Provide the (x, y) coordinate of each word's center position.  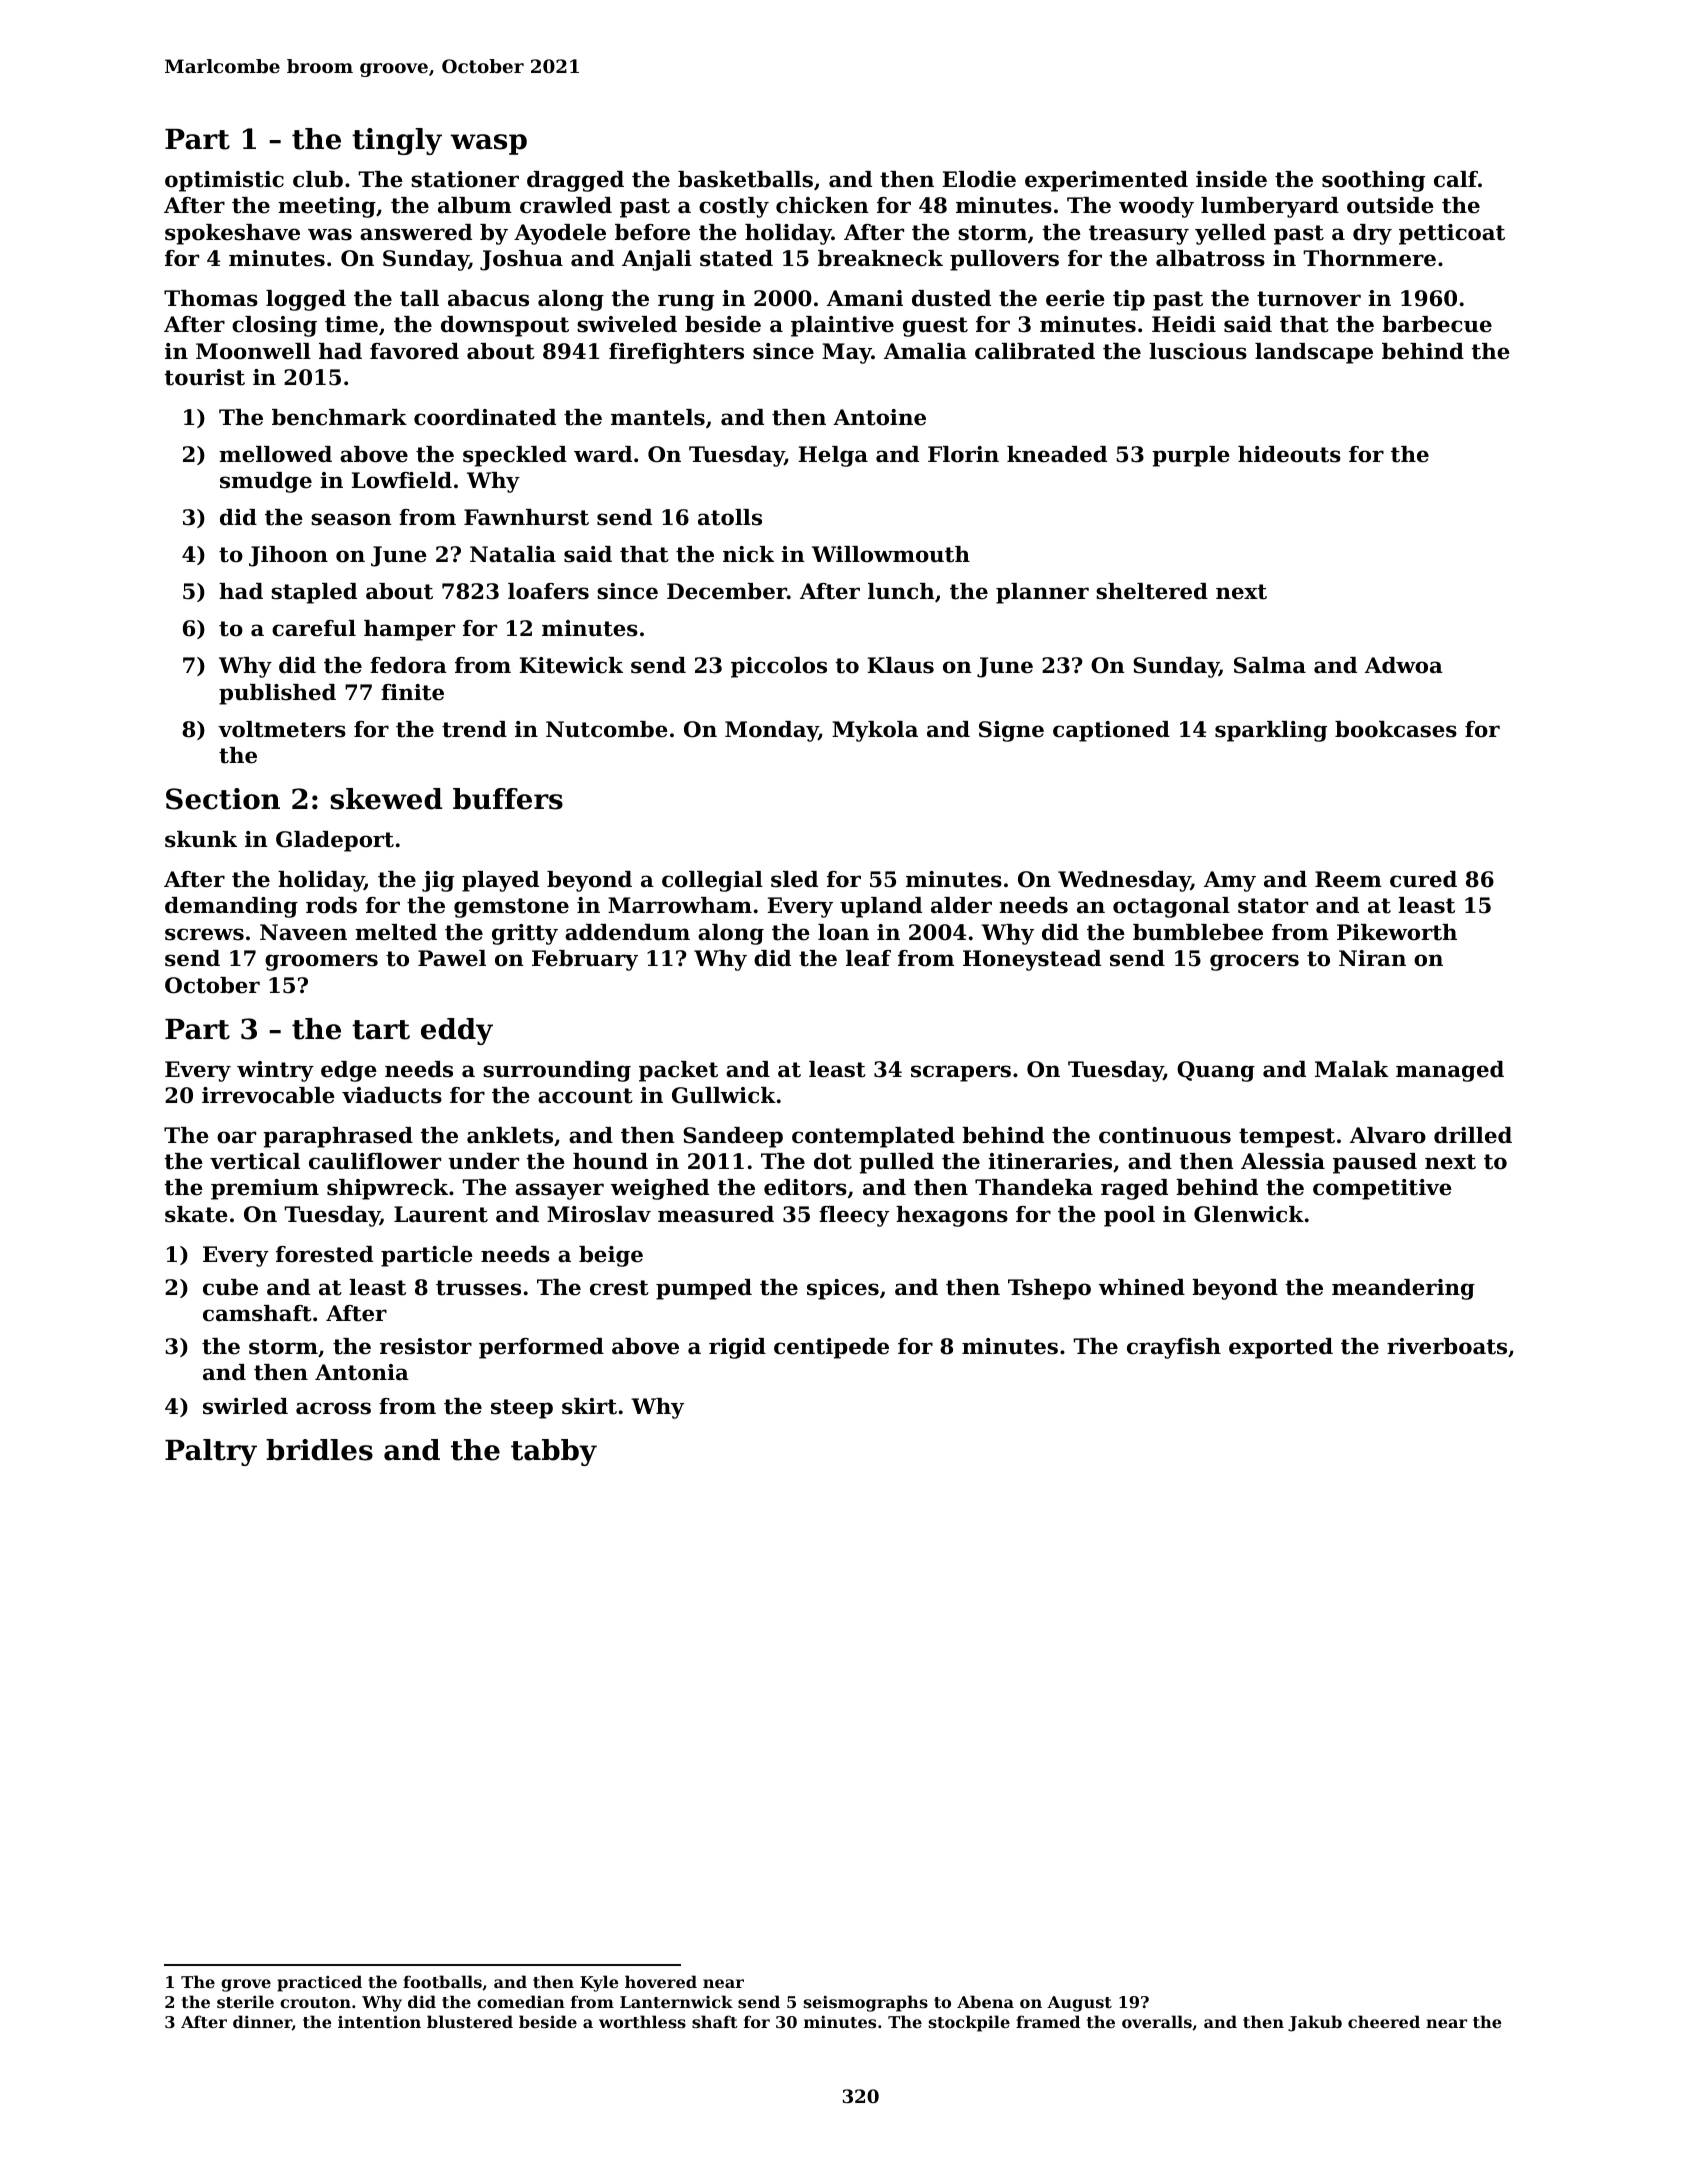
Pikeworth (1397, 932)
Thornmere (1369, 258)
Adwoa (1404, 665)
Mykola (875, 731)
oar (236, 1137)
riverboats (1447, 1346)
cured (1423, 879)
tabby (554, 1452)
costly (734, 207)
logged (306, 300)
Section (223, 799)
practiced (319, 1983)
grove (246, 1985)
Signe (1011, 731)
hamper (409, 630)
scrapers (961, 1073)
